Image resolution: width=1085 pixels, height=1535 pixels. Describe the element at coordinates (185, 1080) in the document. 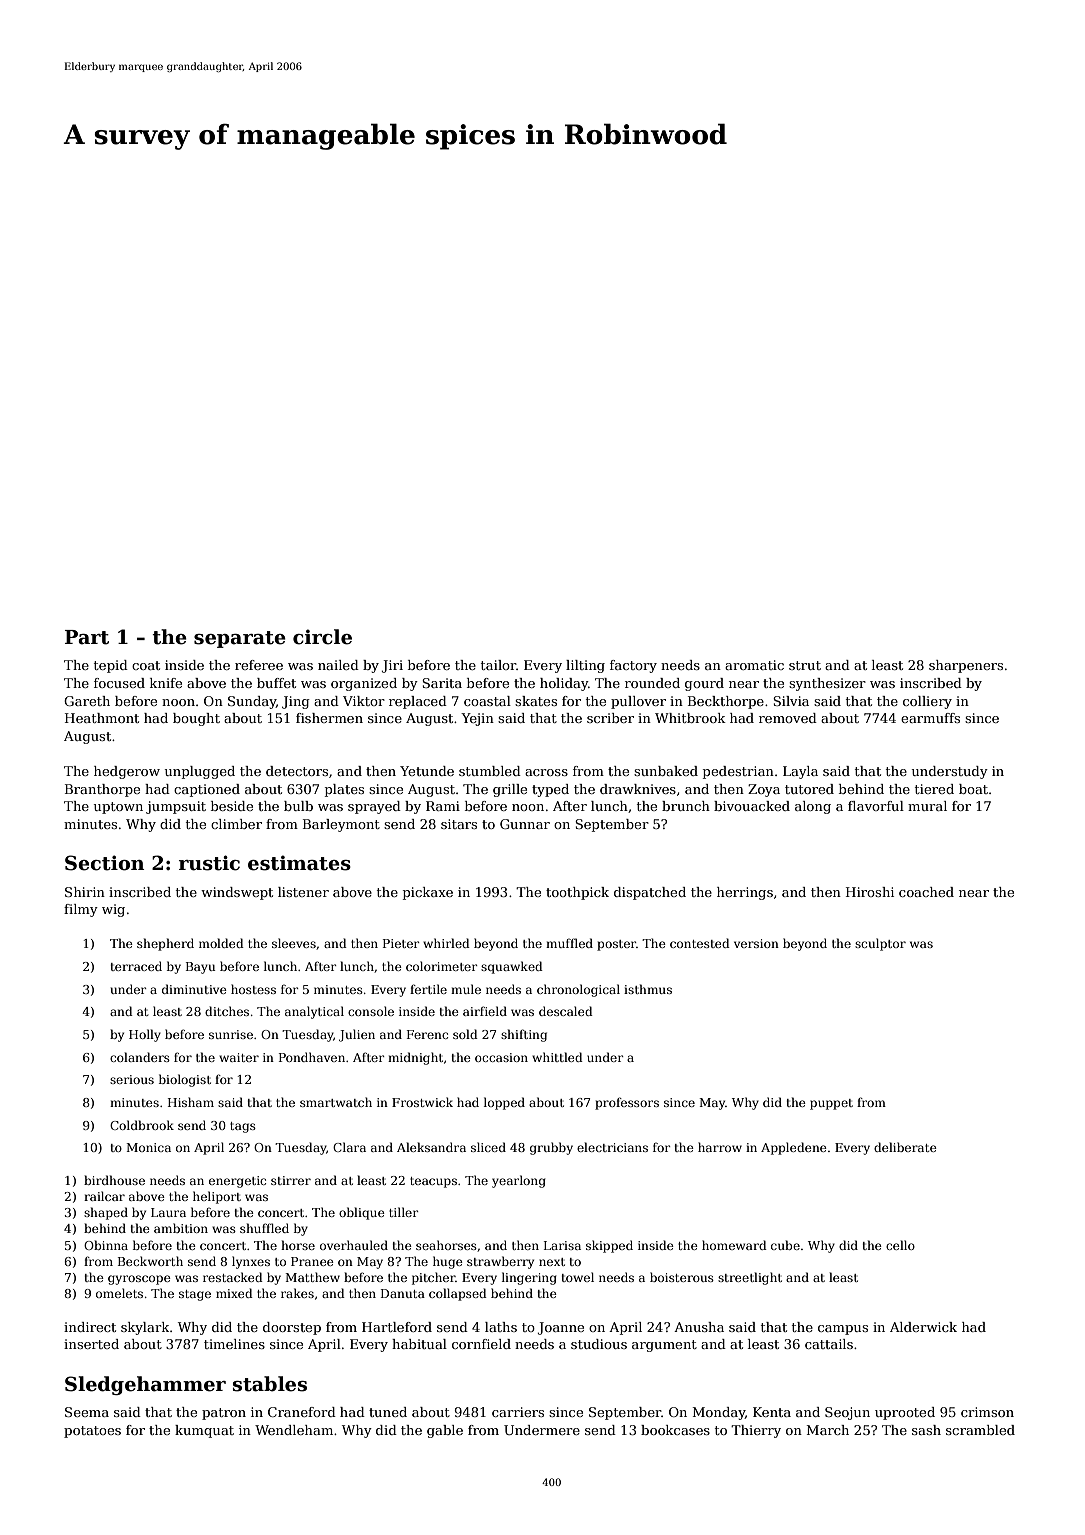

I see `biologist` at that location.
